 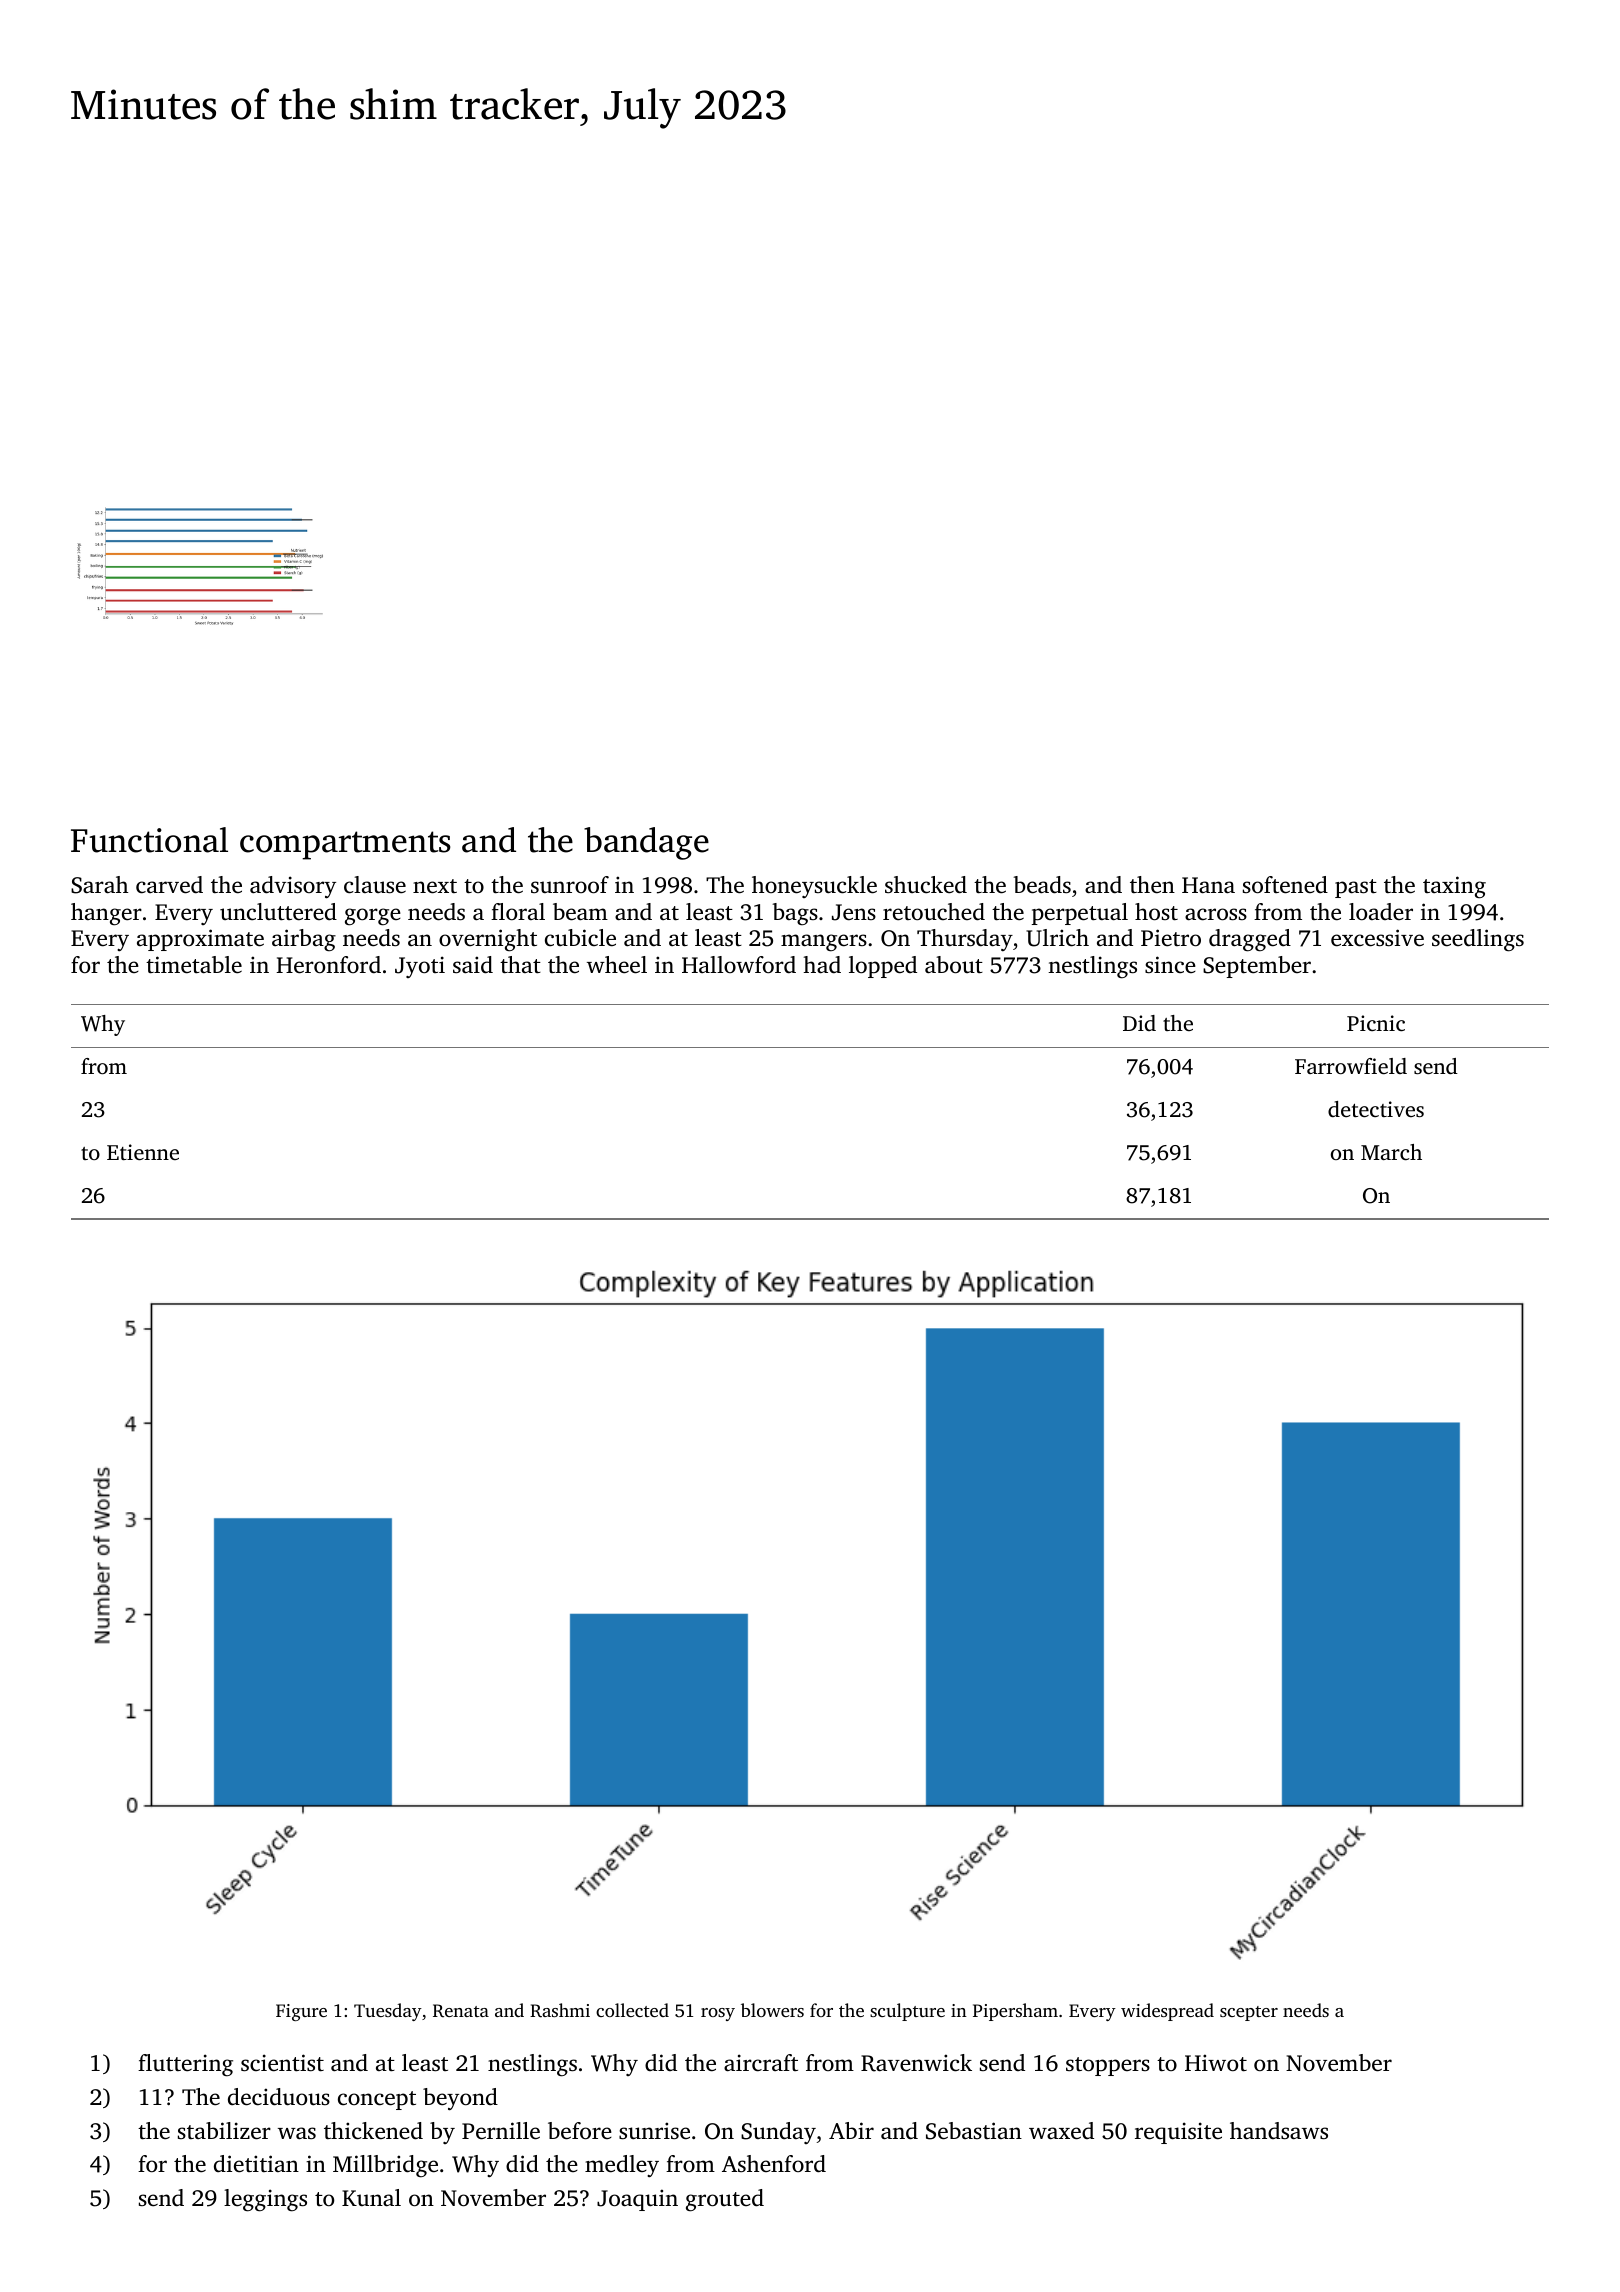 What do you see at coordinates (1108, 2066) in the page?
I see `stoppers` at bounding box center [1108, 2066].
